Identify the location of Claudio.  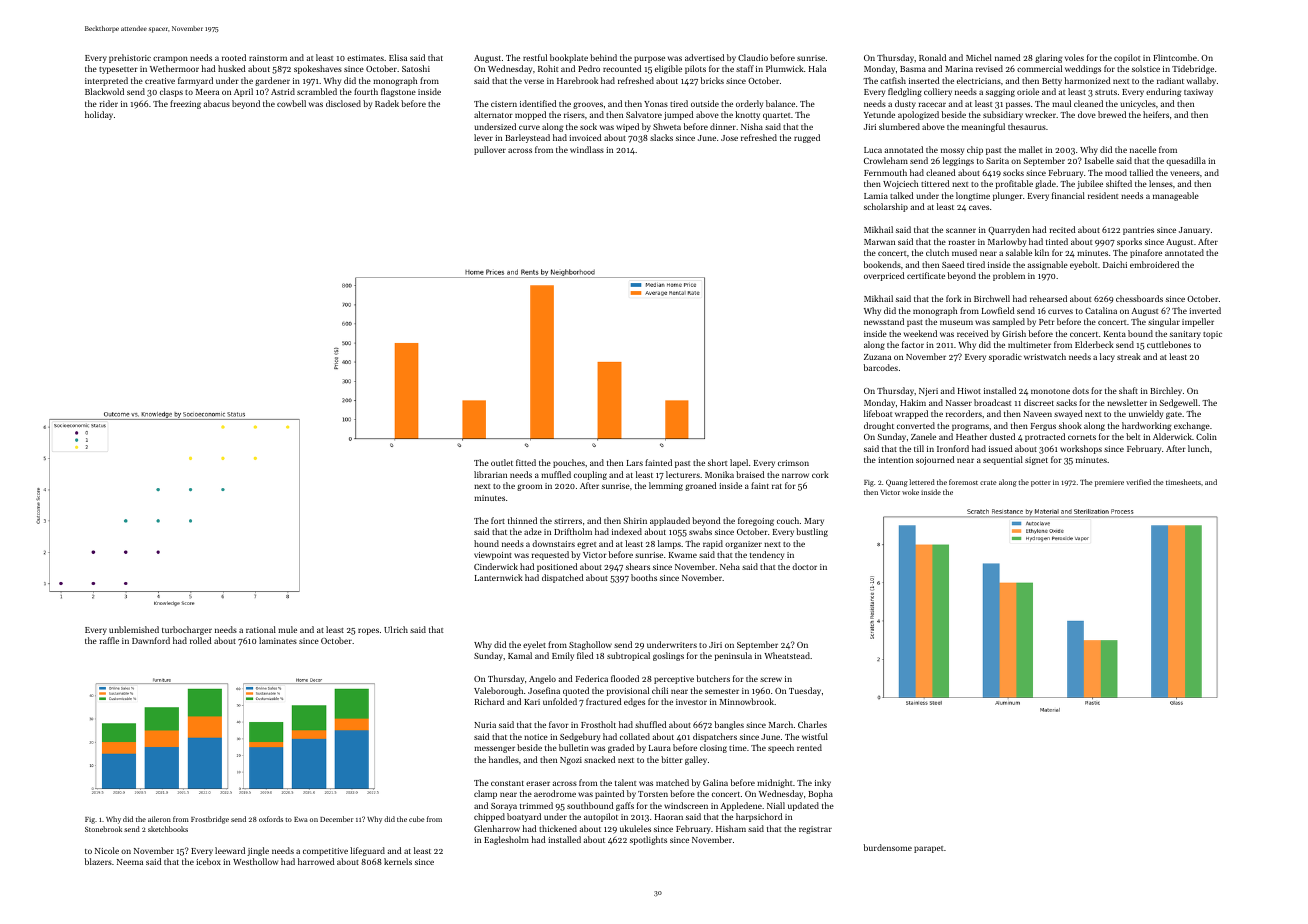
(753, 57).
